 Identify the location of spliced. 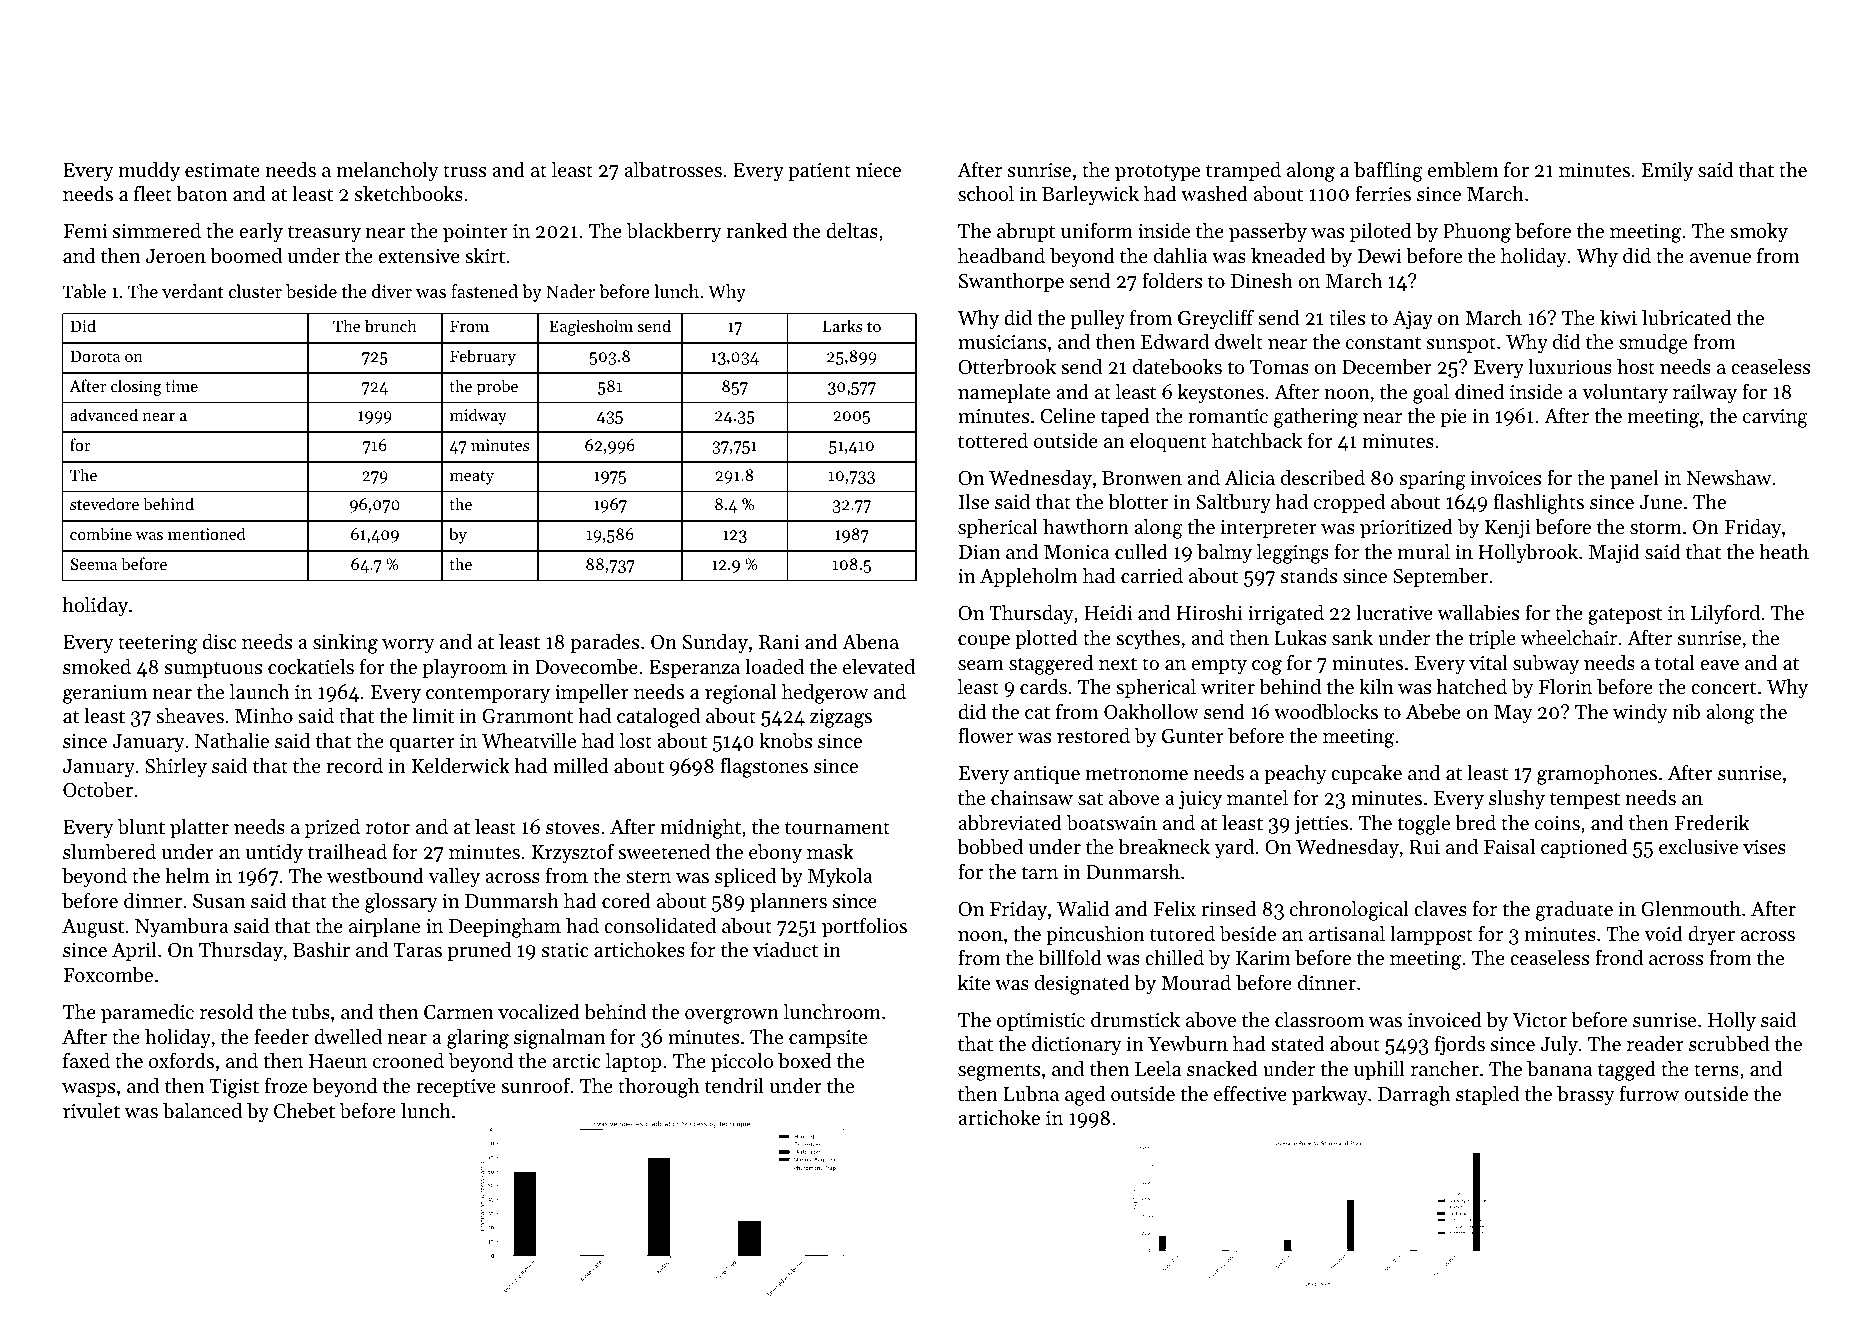
(745, 877).
